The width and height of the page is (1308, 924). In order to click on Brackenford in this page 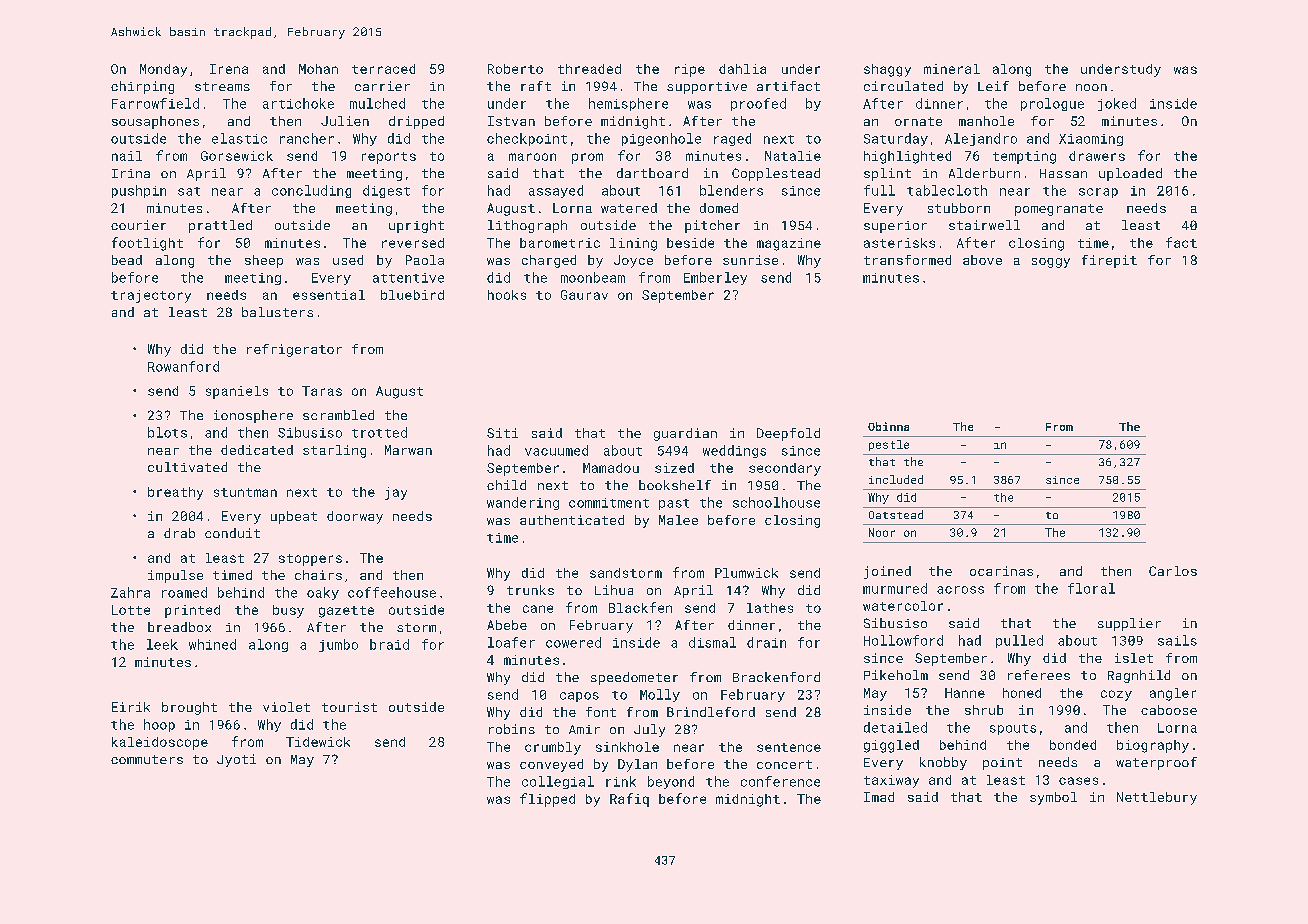, I will do `click(776, 677)`.
